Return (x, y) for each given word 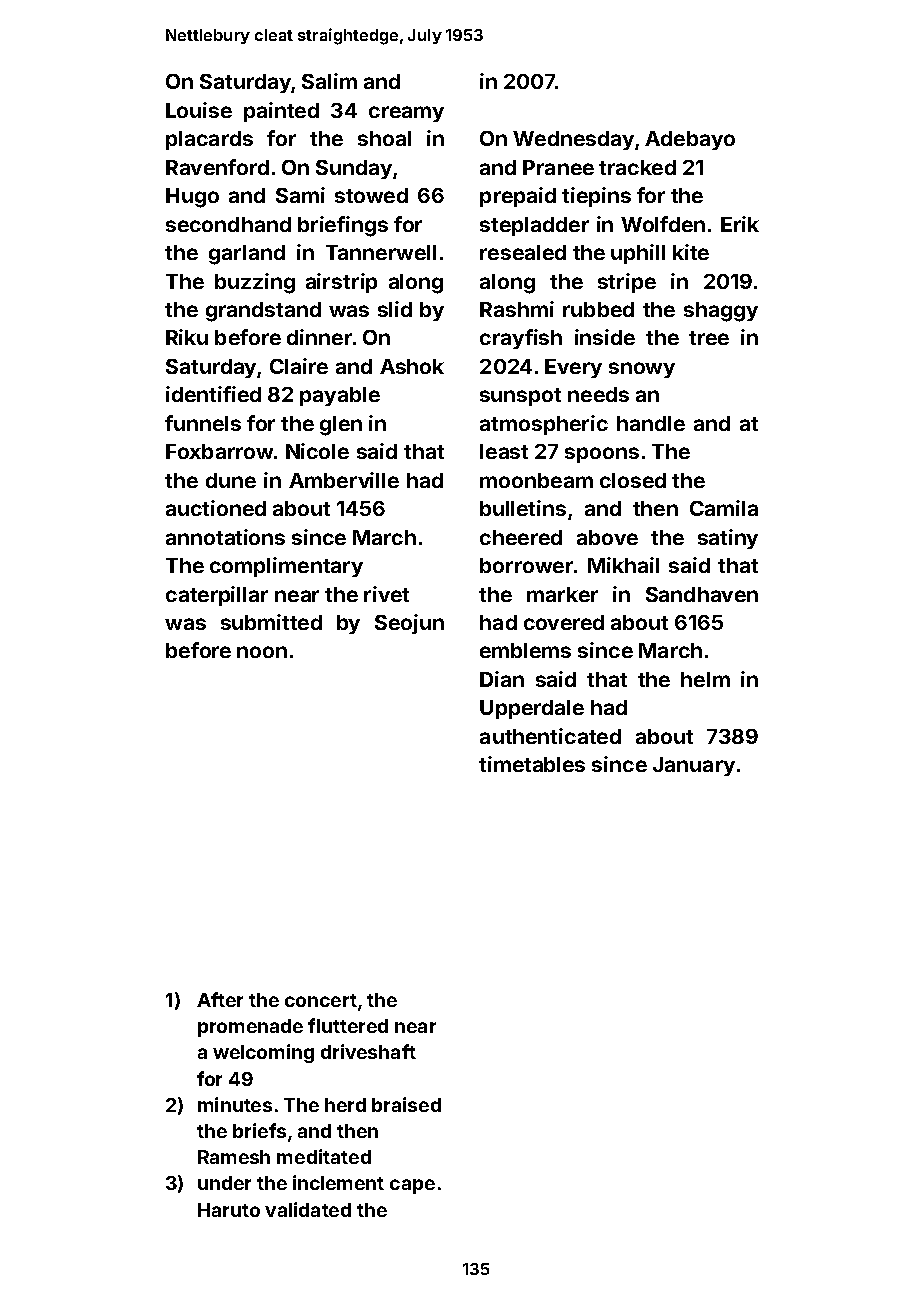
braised (406, 1104)
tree (709, 338)
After (220, 999)
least (504, 451)
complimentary (286, 567)
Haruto (229, 1210)
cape (412, 1186)
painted (281, 112)
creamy (406, 114)
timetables (532, 764)
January (694, 766)
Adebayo (690, 140)
